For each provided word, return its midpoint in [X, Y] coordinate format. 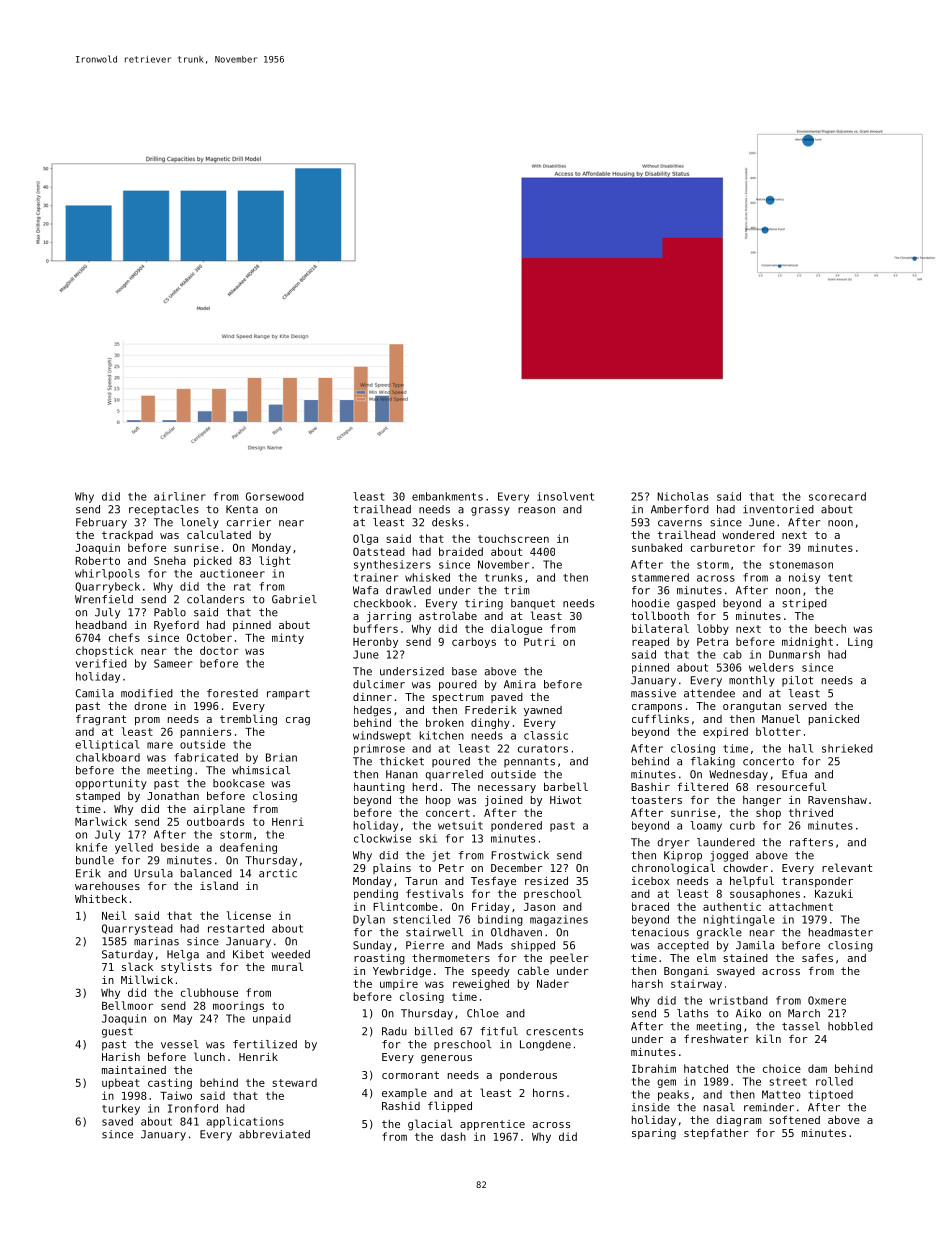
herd [425, 786]
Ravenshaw [837, 799]
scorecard [837, 496]
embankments [447, 496]
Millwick [147, 979]
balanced [206, 873]
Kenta [242, 509]
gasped [696, 604]
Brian [281, 757]
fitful [499, 1031]
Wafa [365, 590]
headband [101, 624]
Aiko [748, 1013]
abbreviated [274, 1134]
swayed [736, 972]
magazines [559, 920]
